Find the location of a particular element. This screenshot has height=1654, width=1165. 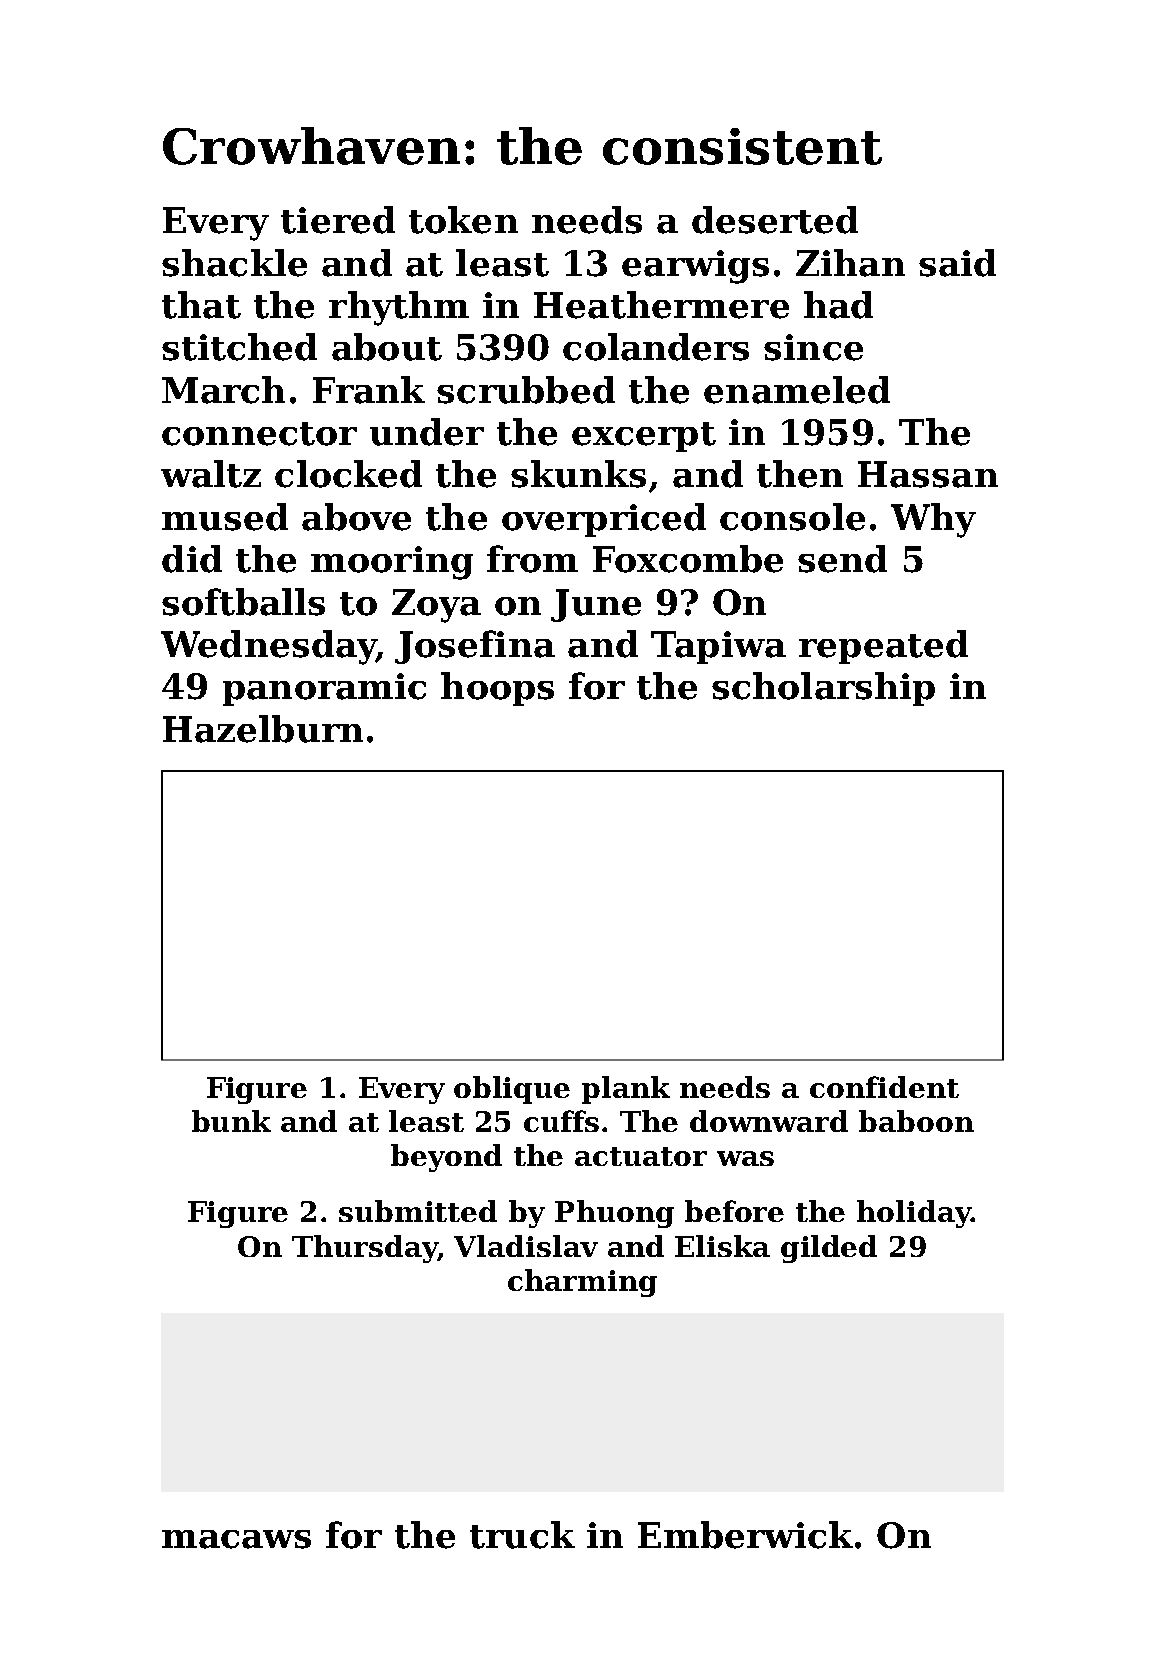

baboon is located at coordinates (916, 1121).
